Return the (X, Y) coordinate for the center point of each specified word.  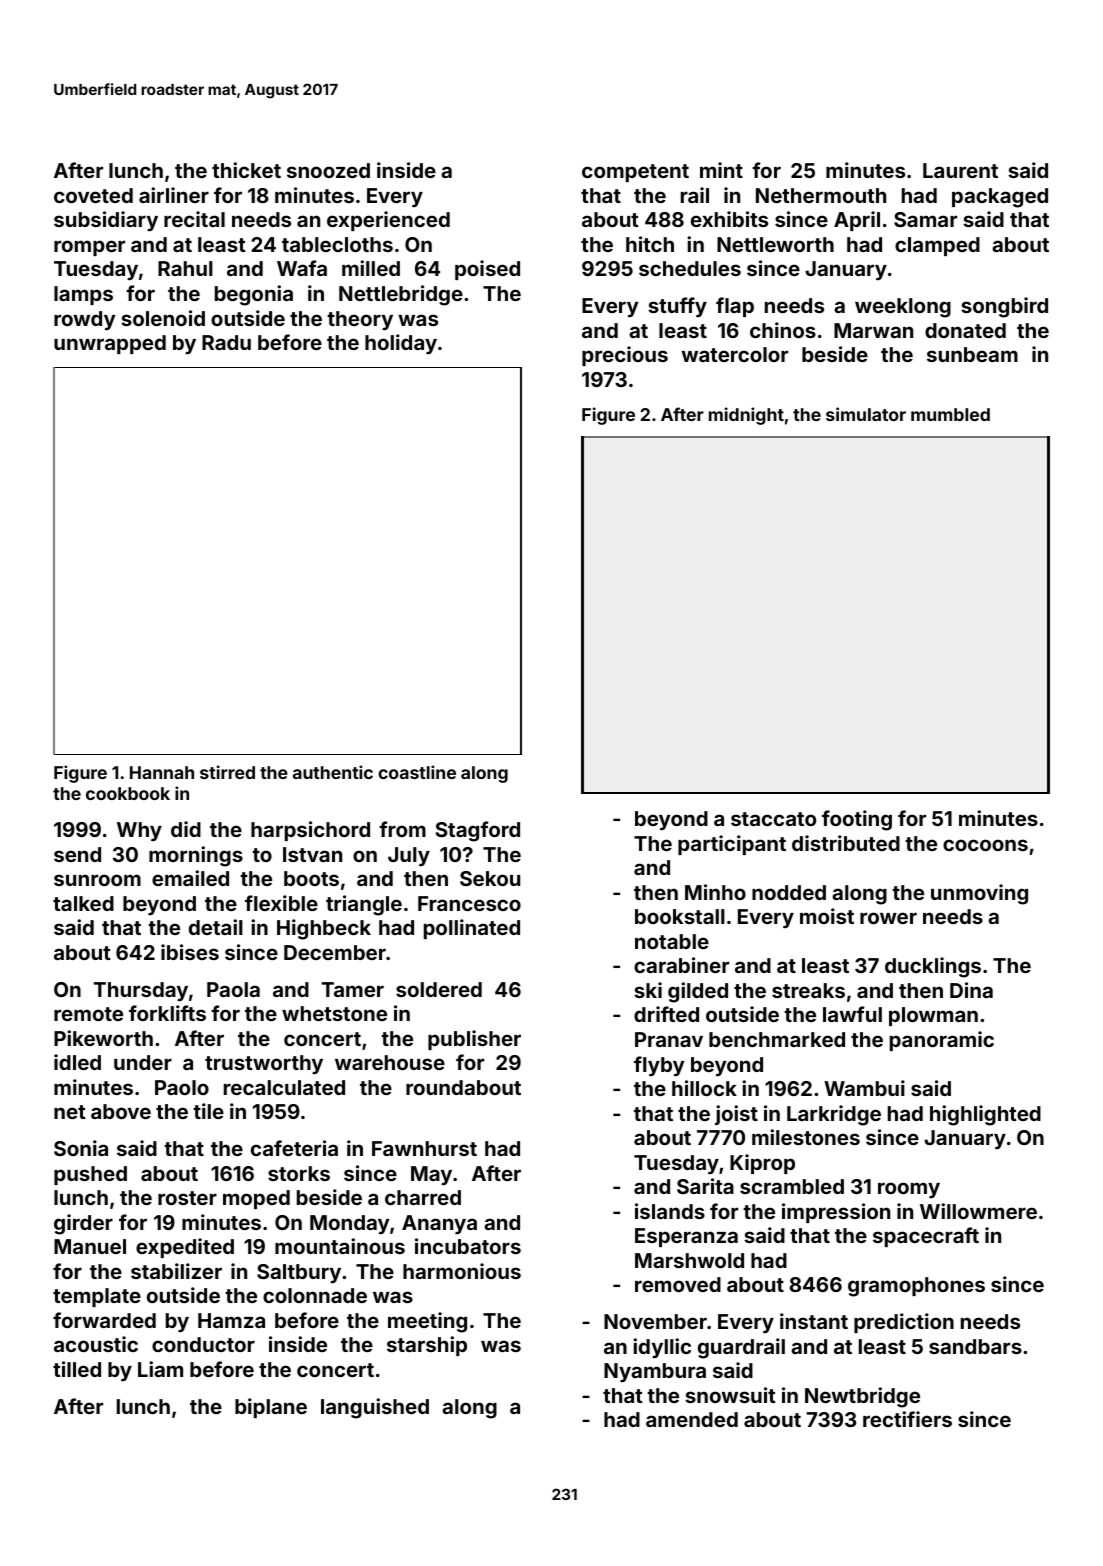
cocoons (985, 845)
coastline (417, 772)
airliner (174, 195)
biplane (271, 1408)
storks (299, 1173)
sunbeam (972, 354)
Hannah (162, 772)
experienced (388, 221)
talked (83, 903)
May (431, 1175)
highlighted (985, 1115)
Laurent (960, 170)
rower (888, 918)
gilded (698, 992)
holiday (401, 344)
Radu (226, 342)
